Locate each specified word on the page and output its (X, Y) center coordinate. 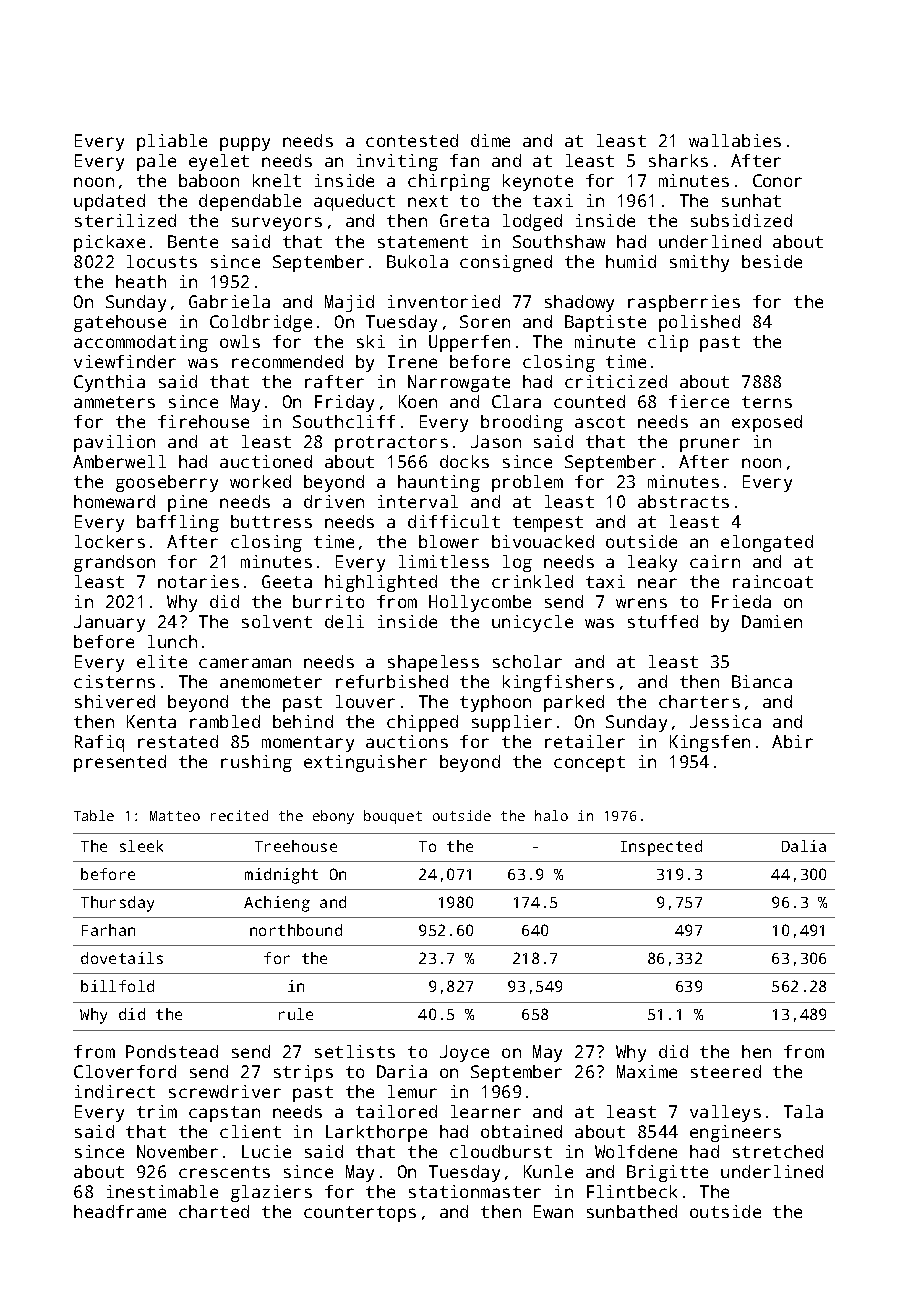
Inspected (661, 848)
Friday (344, 403)
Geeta (287, 581)
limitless (444, 561)
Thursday (117, 904)
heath (141, 281)
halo (551, 815)
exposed (767, 423)
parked (574, 703)
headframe (120, 1211)
